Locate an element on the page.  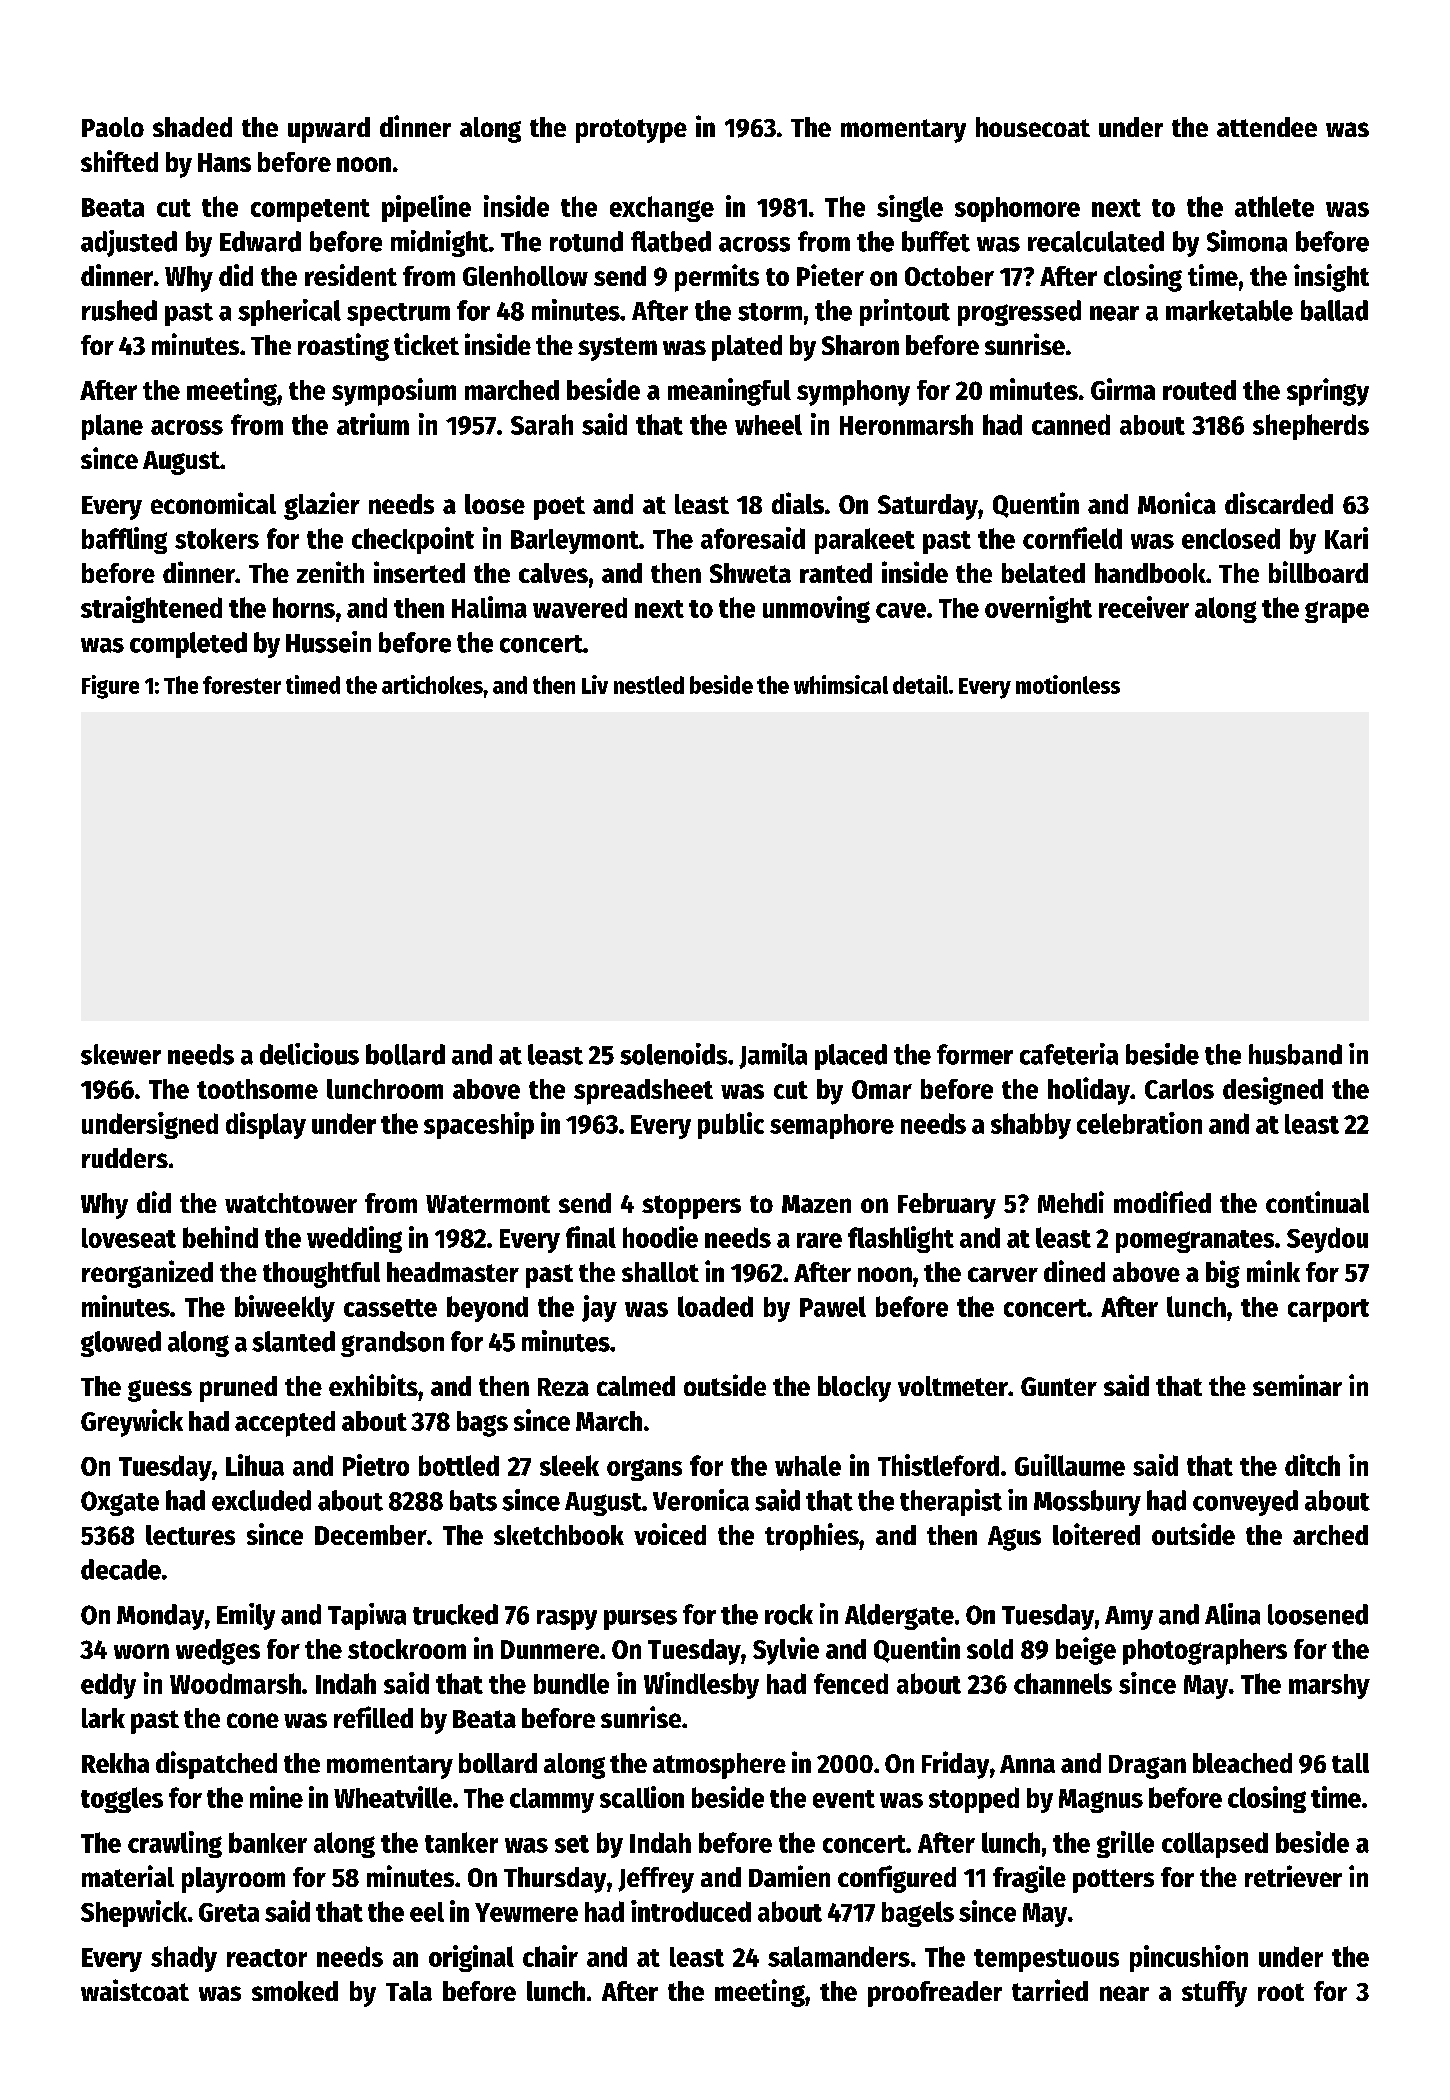
Paolo is located at coordinates (113, 127).
